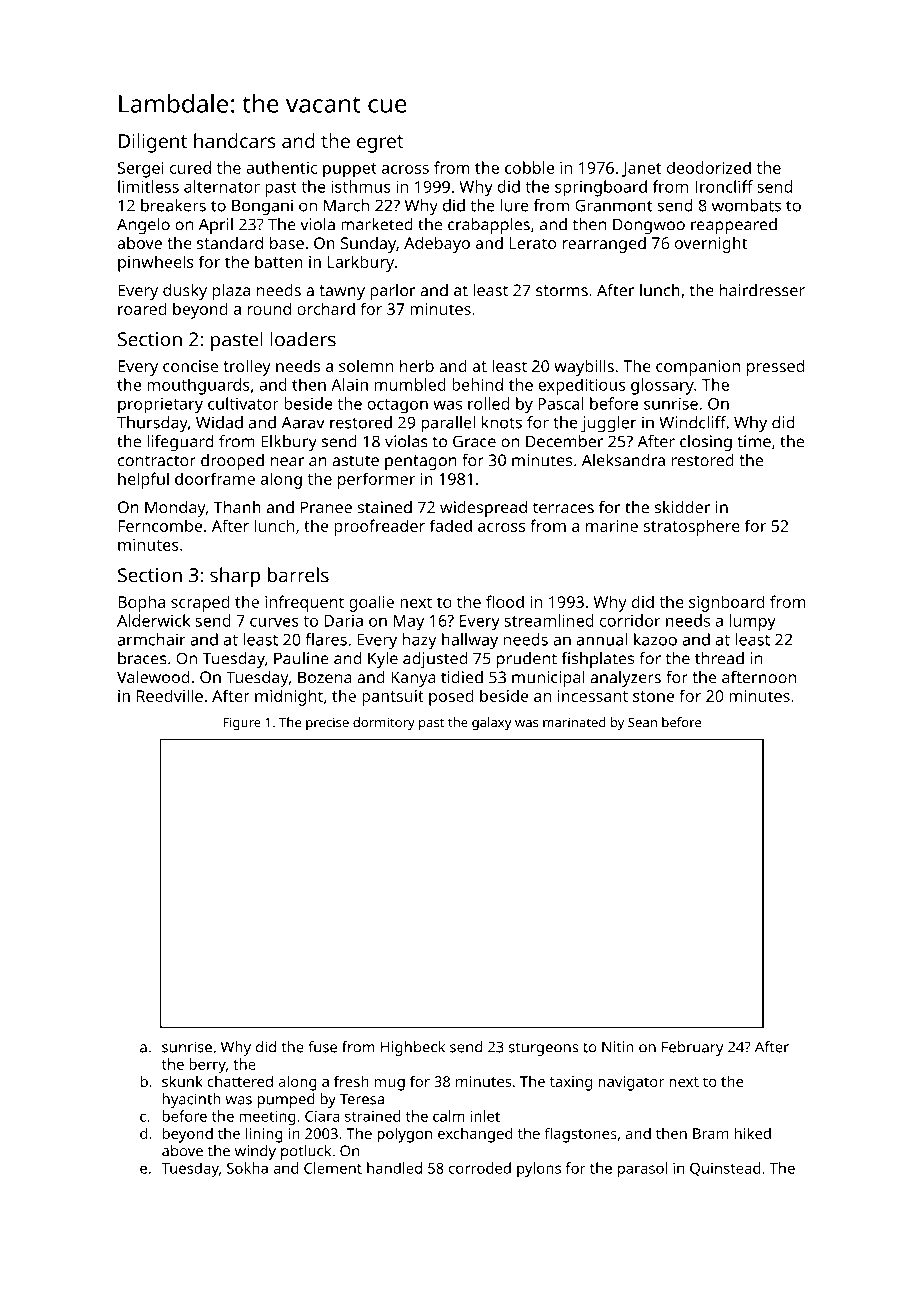 Image resolution: width=924 pixels, height=1314 pixels. I want to click on time, so click(754, 441).
